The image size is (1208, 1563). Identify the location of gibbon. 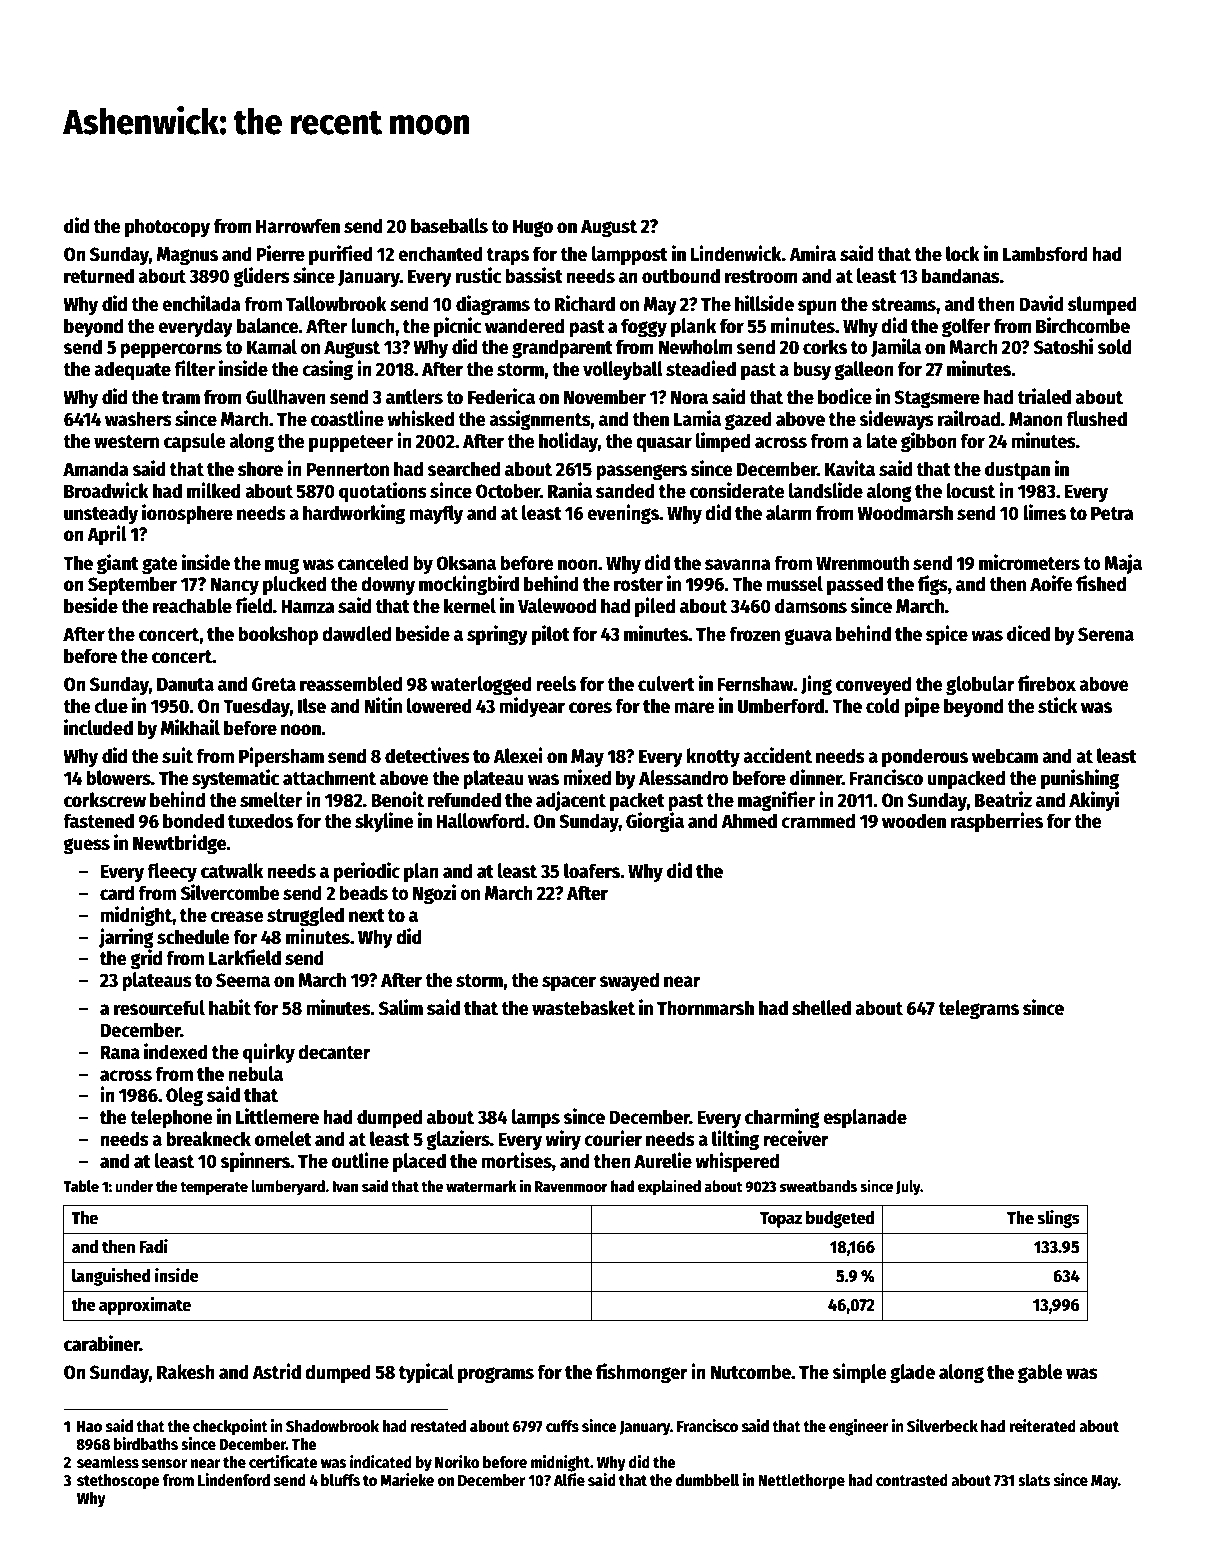
(929, 442).
